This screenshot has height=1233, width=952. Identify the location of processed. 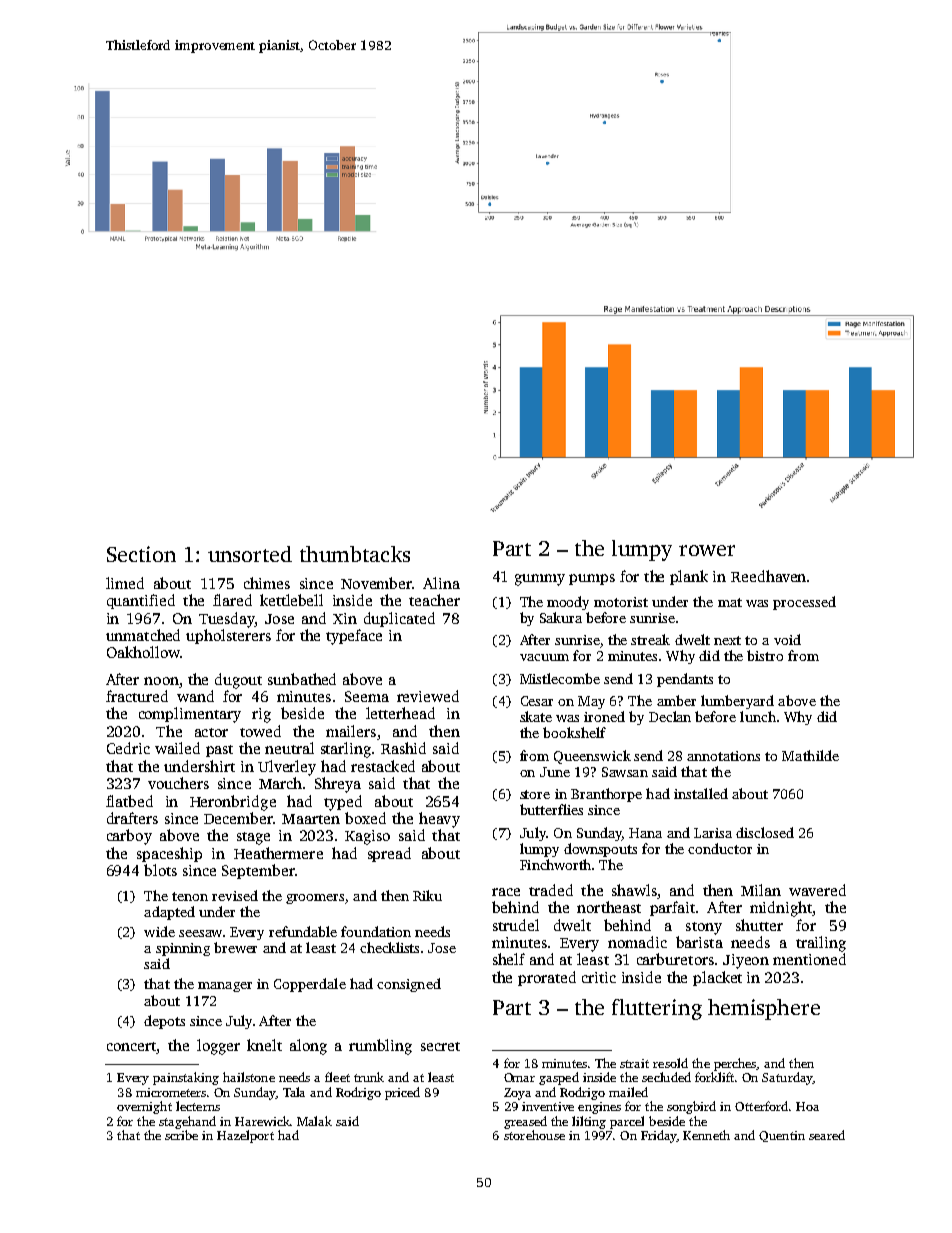
(804, 603).
